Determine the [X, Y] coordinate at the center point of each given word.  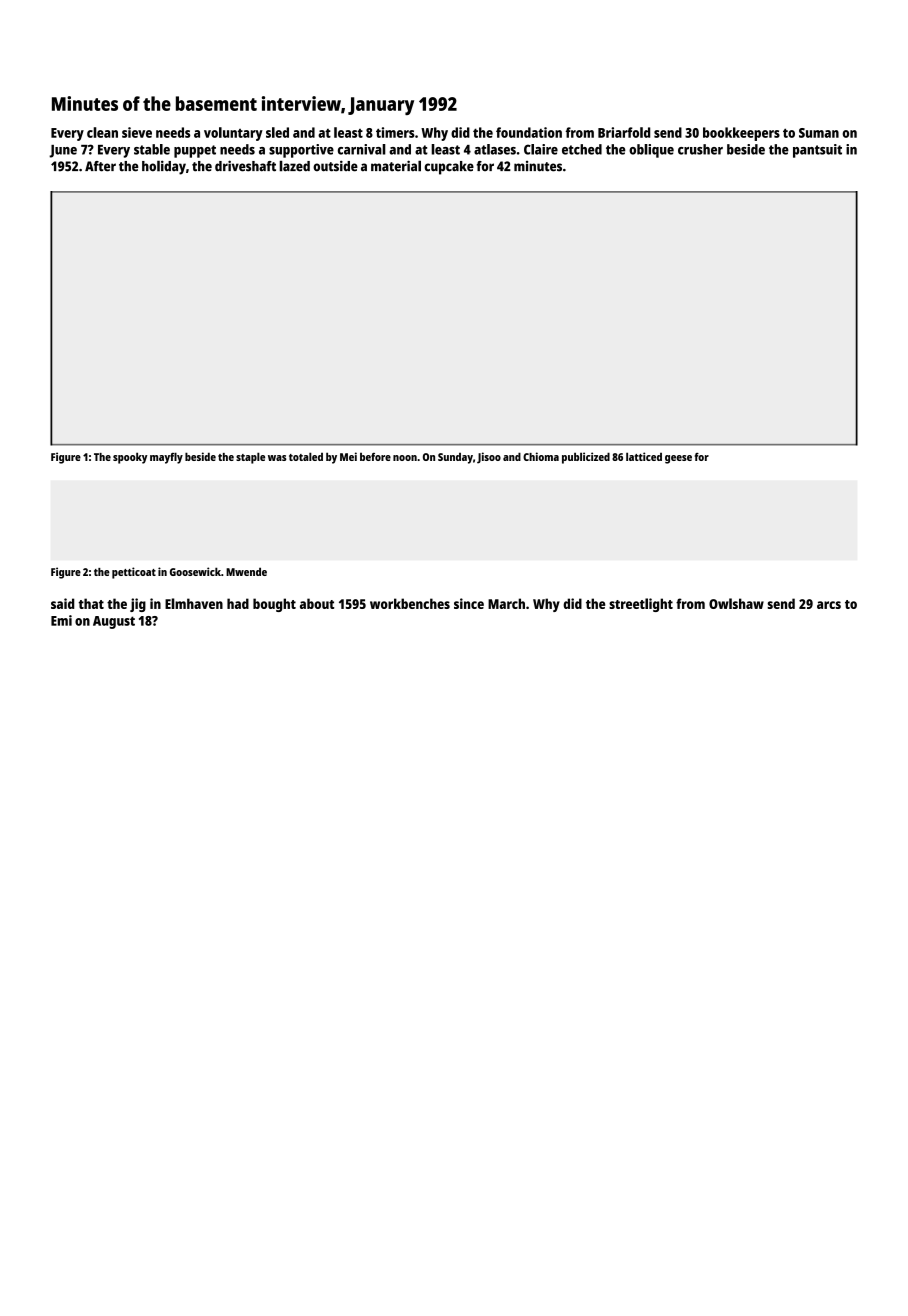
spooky [130, 458]
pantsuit [817, 151]
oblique [651, 151]
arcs [829, 605]
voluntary [233, 134]
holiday [164, 167]
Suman [819, 133]
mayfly [166, 458]
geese [678, 459]
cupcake [449, 168]
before [375, 457]
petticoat [134, 573]
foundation [529, 132]
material [396, 166]
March [506, 603]
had [238, 603]
